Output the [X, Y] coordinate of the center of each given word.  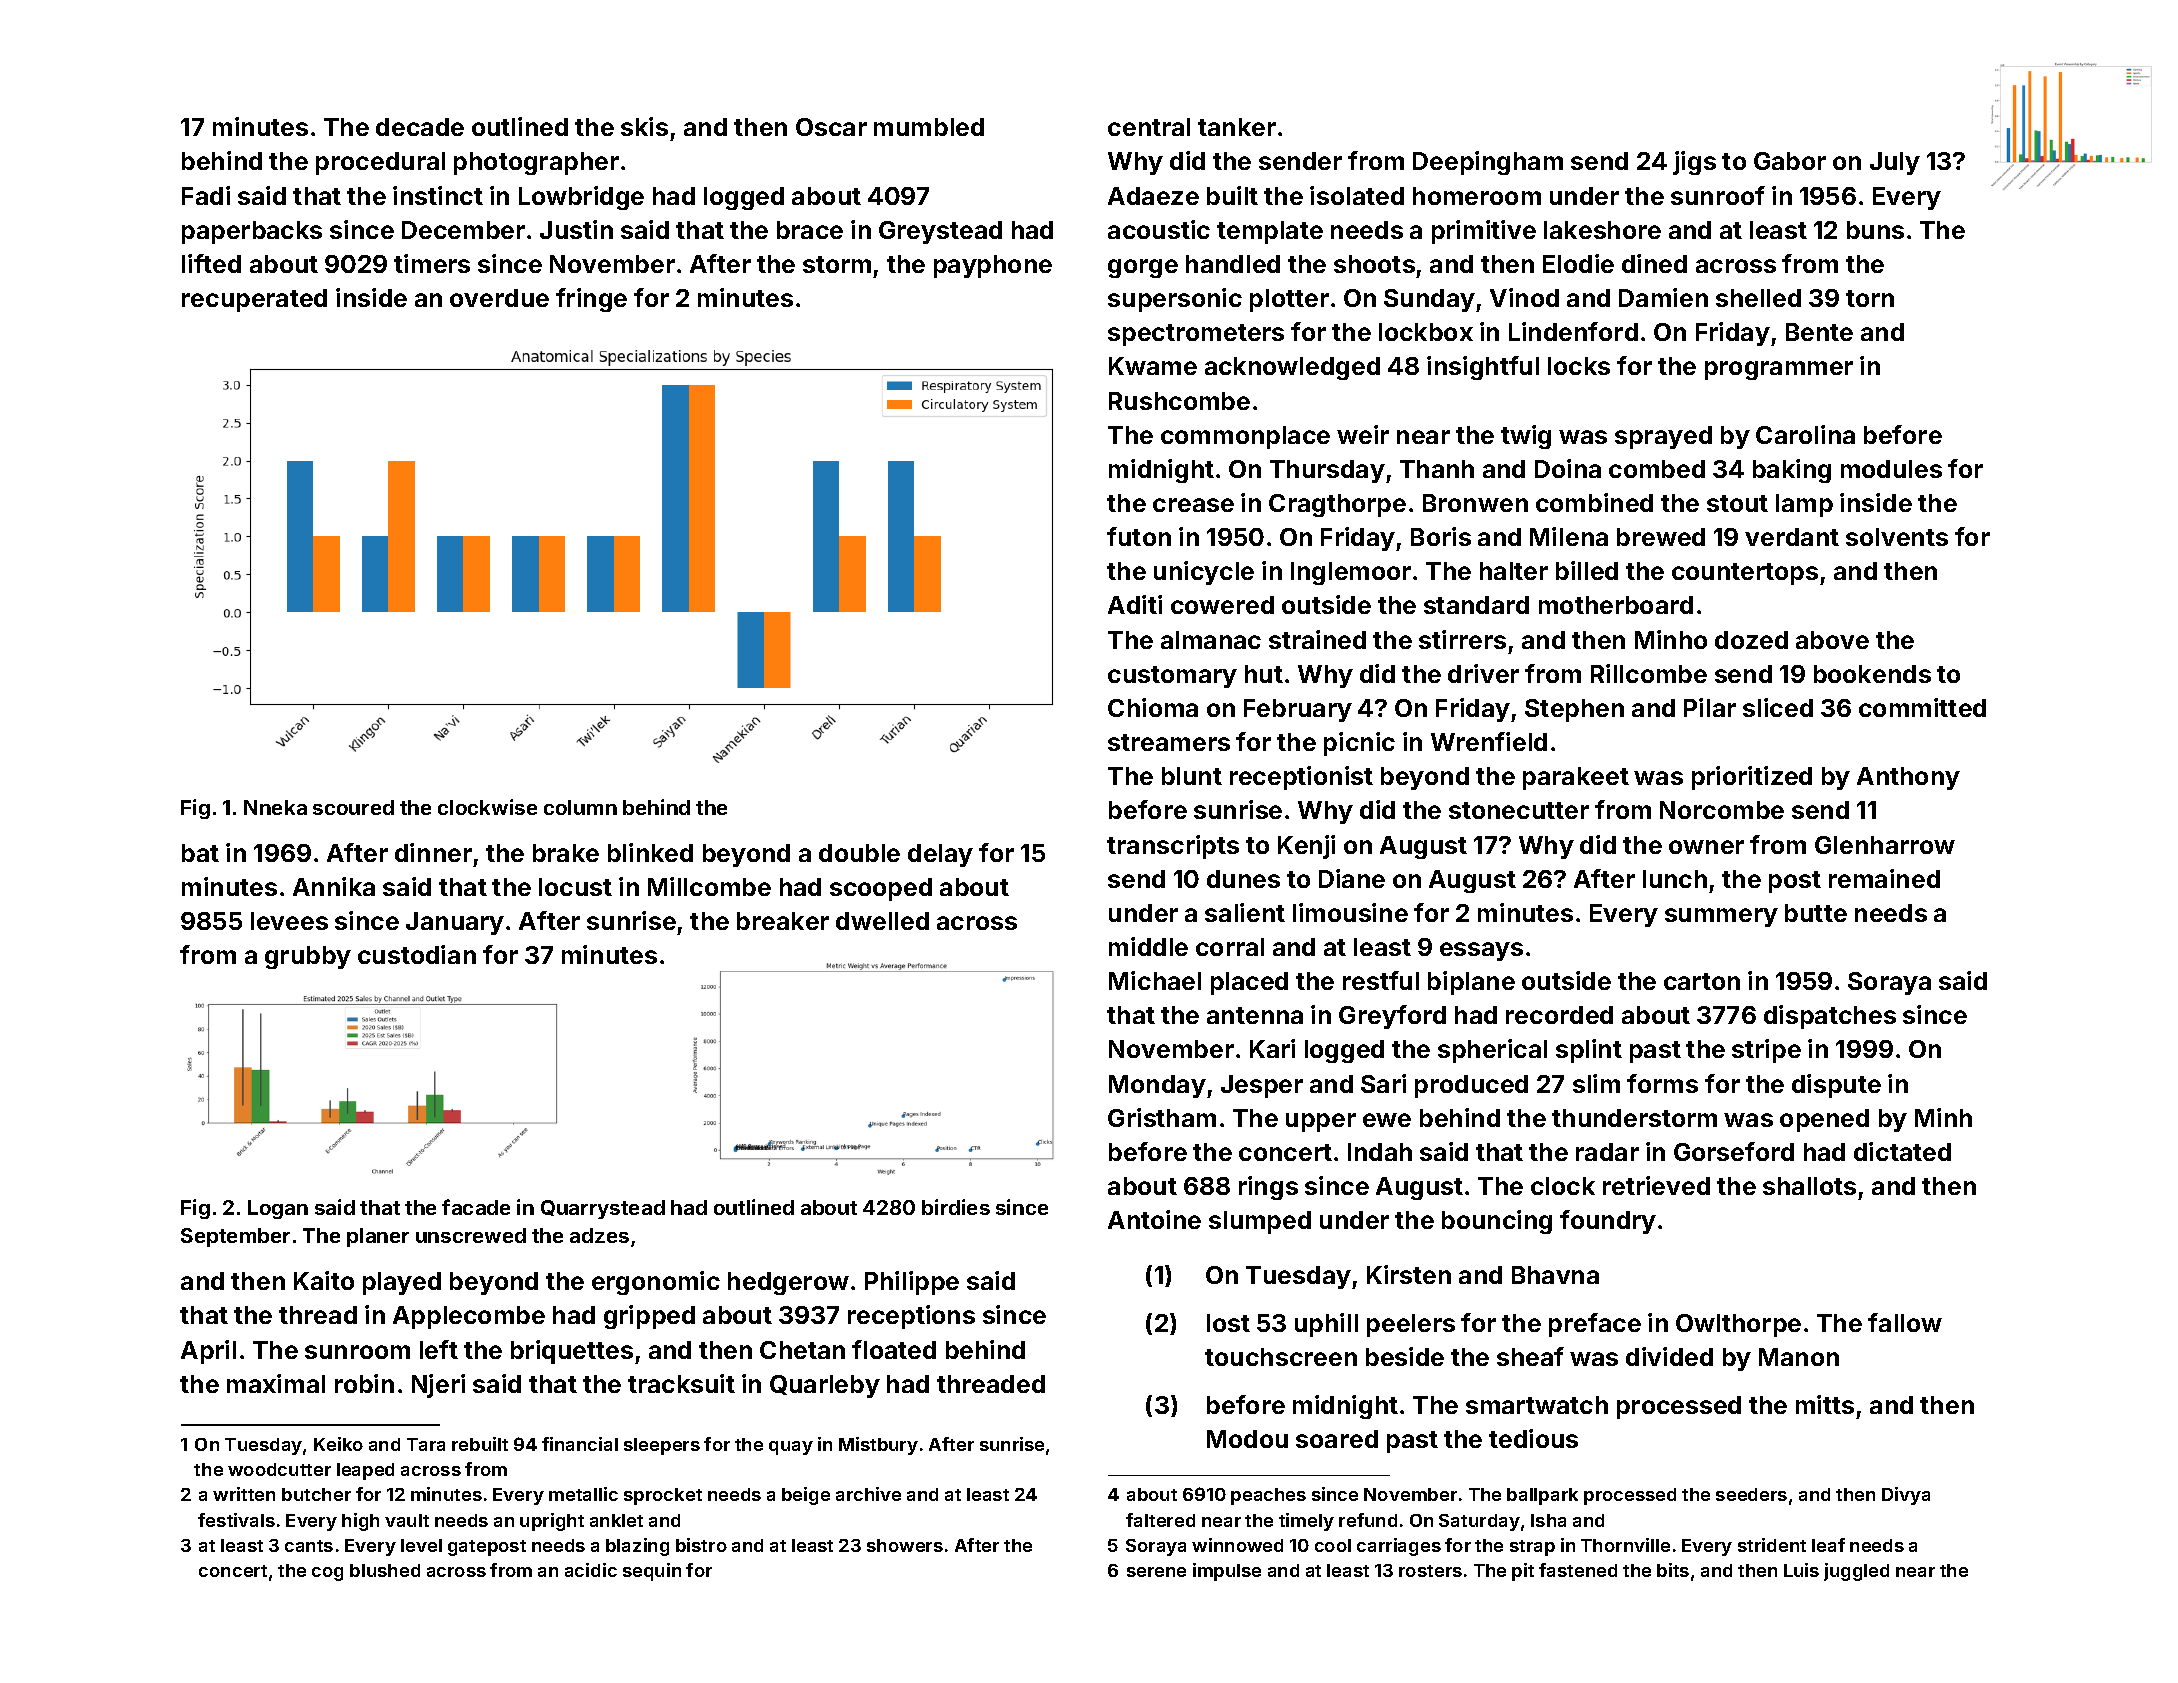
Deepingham [1488, 163]
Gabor [1790, 161]
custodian [417, 954]
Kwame [1153, 366]
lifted [211, 263]
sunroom [357, 1352]
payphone [993, 266]
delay [940, 855]
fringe [591, 300]
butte [1816, 913]
